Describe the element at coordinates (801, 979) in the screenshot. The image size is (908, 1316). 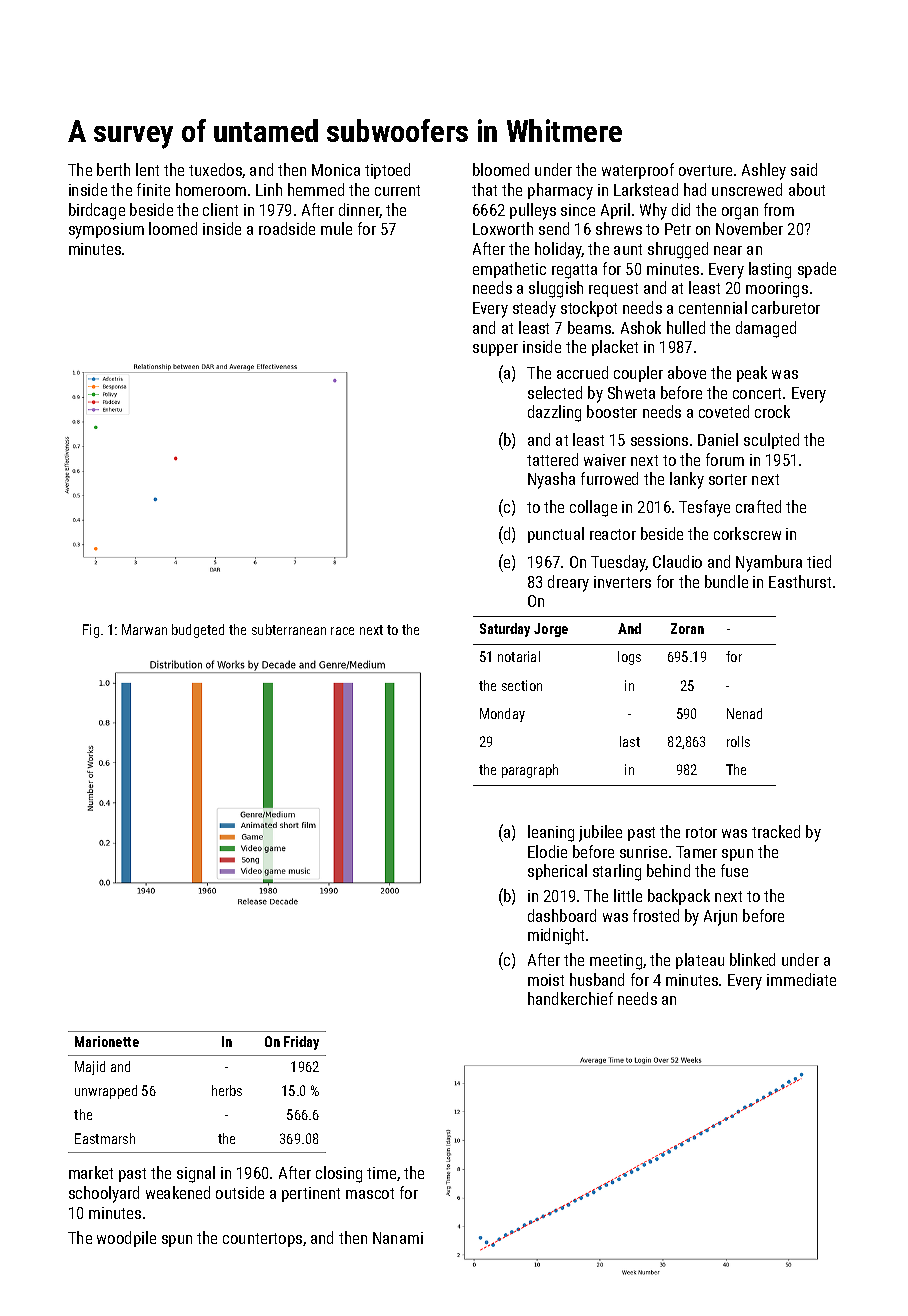
I see `immediate` at that location.
